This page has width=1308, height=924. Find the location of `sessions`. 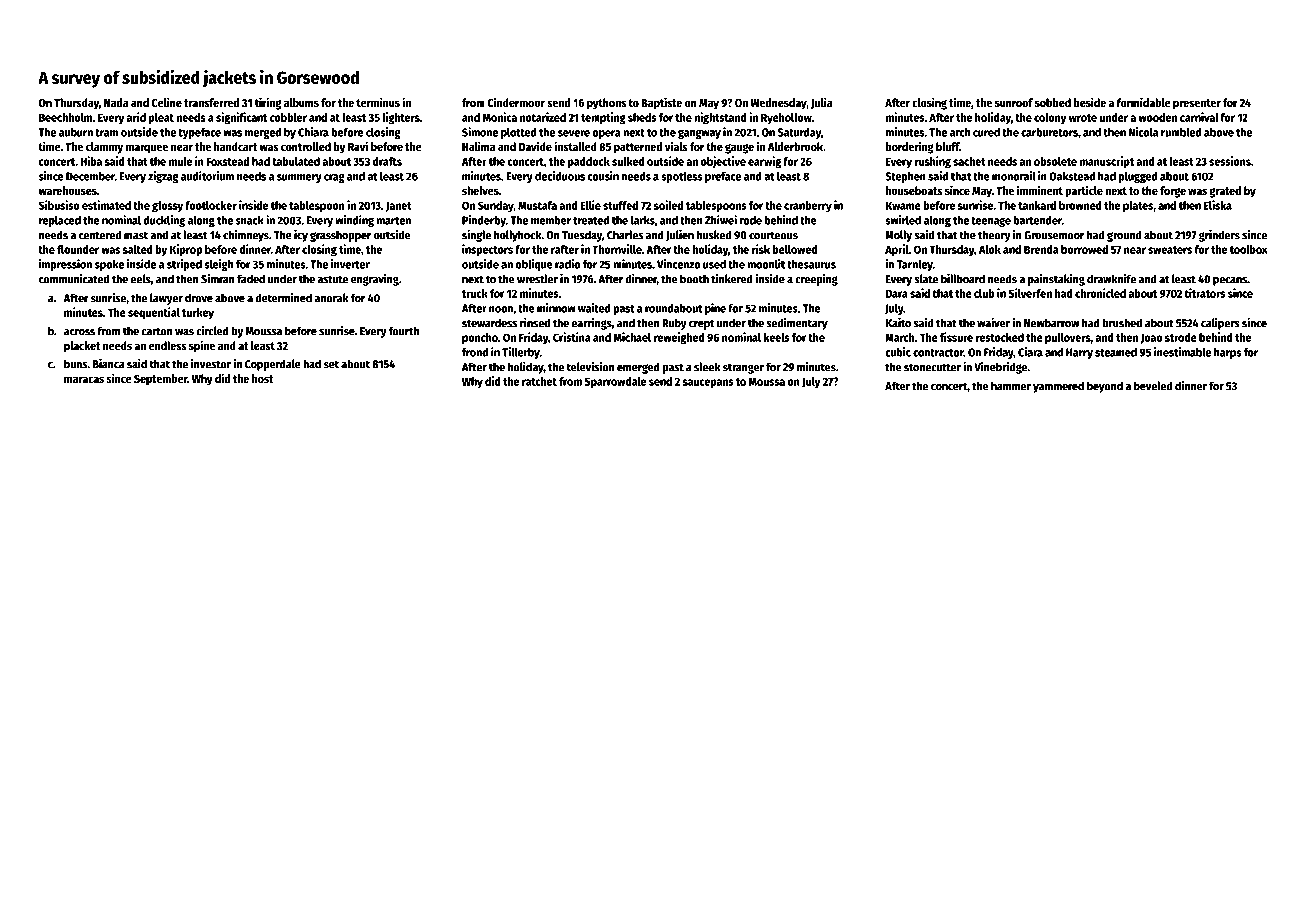

sessions is located at coordinates (1230, 161).
